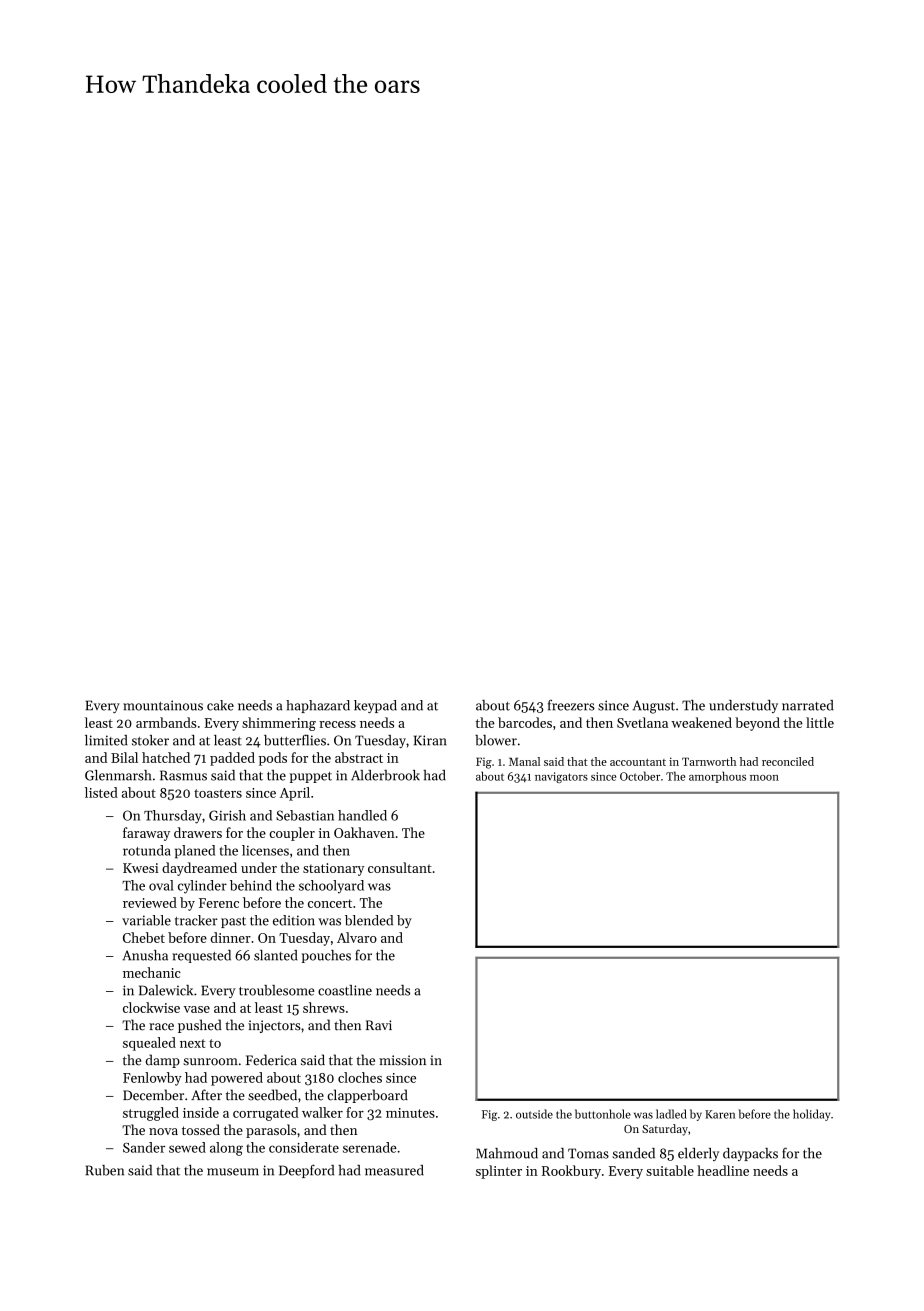 Image resolution: width=924 pixels, height=1311 pixels. Describe the element at coordinates (717, 777) in the image. I see `amorphous` at that location.
